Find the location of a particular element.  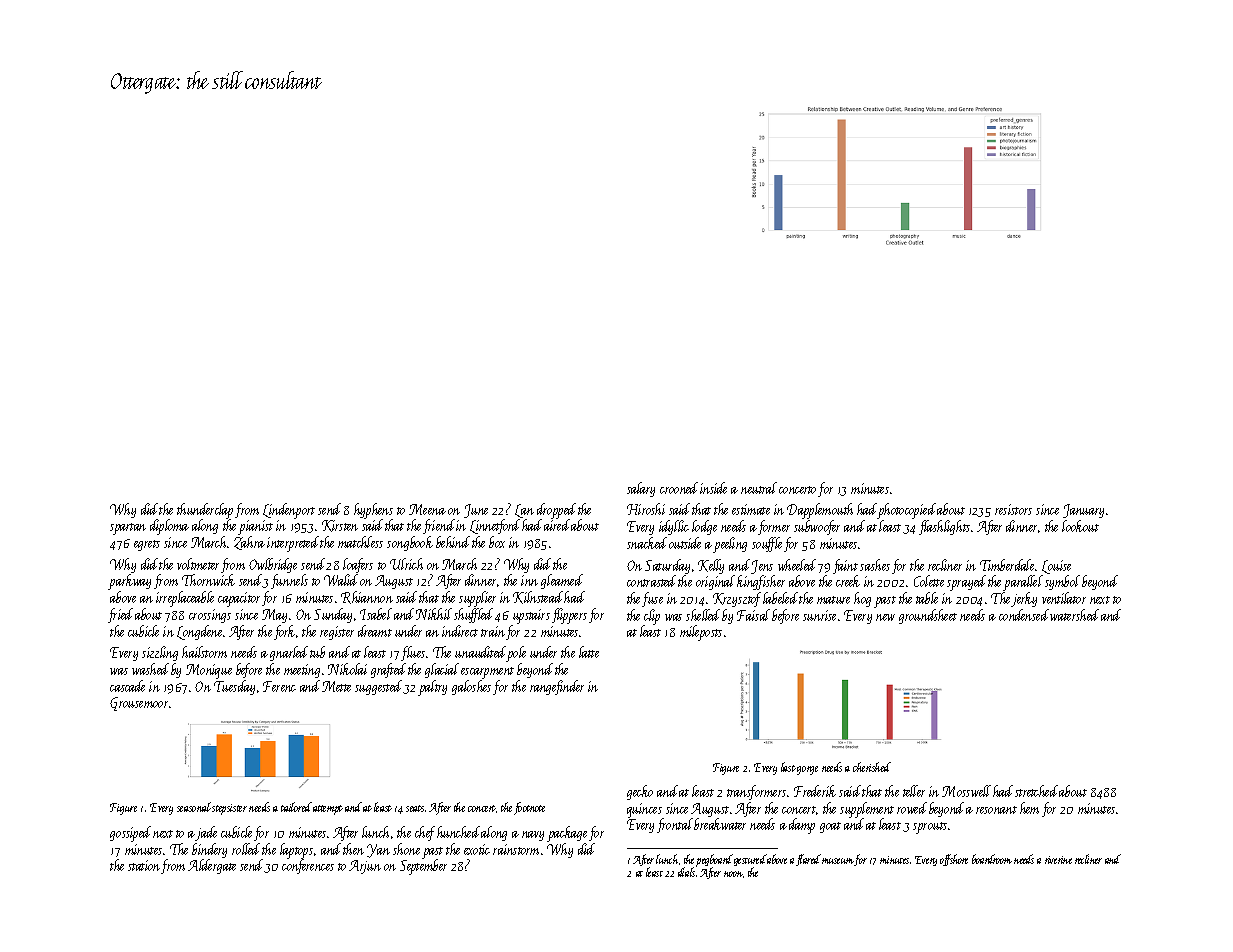

new is located at coordinates (885, 617).
